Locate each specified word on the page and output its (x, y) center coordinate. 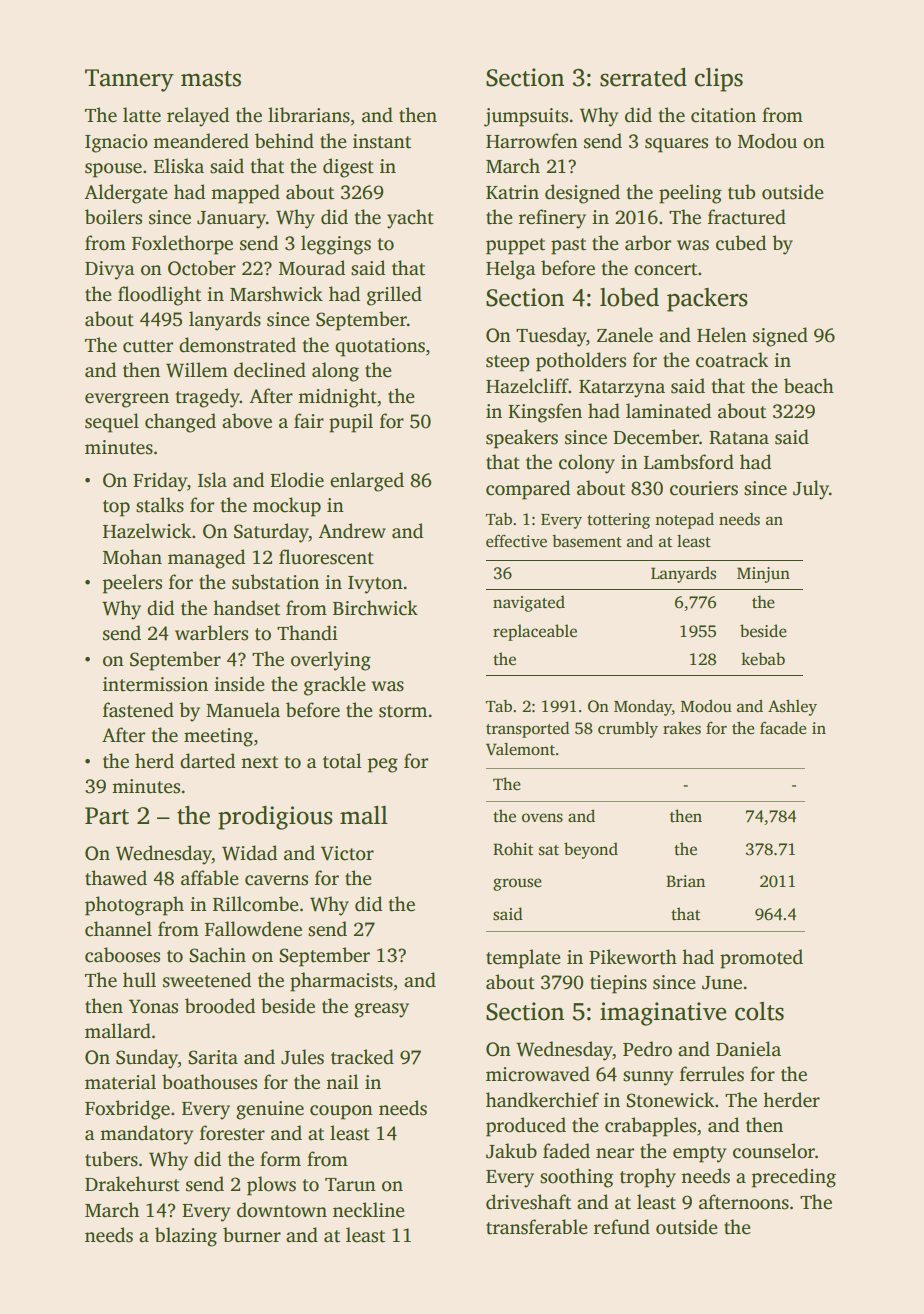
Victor (347, 853)
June (722, 983)
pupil (351, 423)
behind (284, 141)
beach (809, 386)
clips (719, 80)
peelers (132, 584)
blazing (186, 1237)
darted (207, 761)
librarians (309, 115)
